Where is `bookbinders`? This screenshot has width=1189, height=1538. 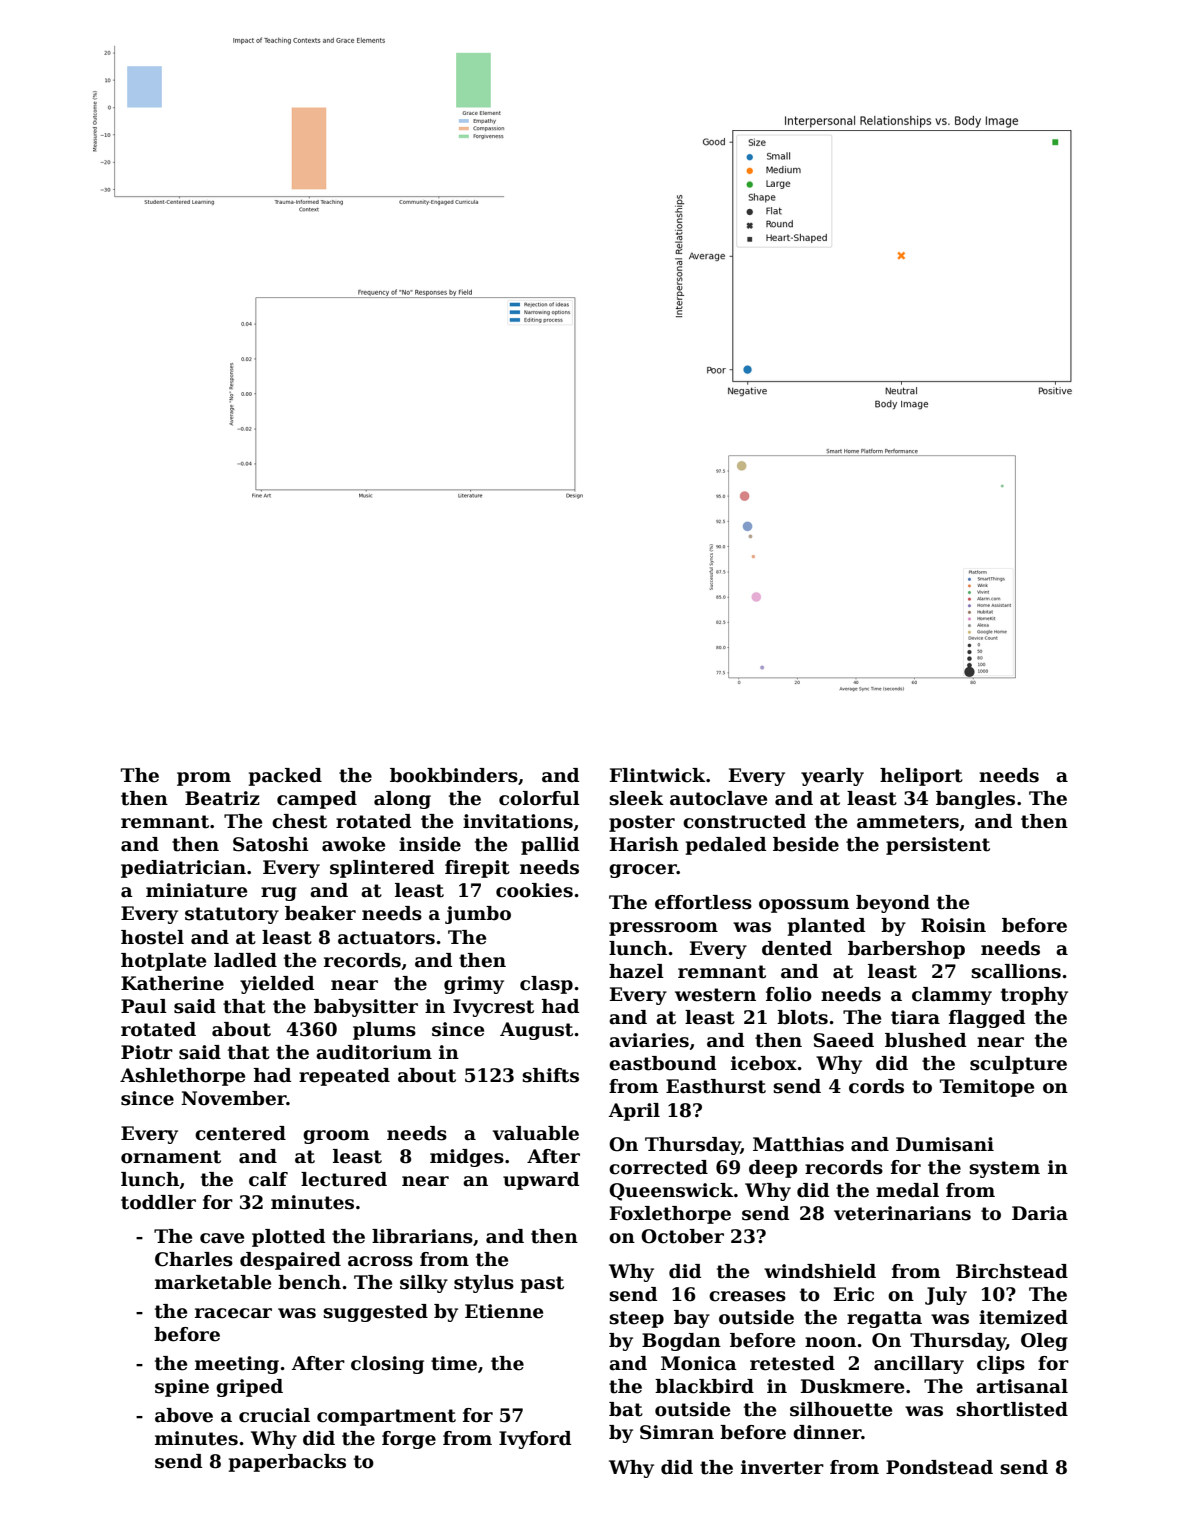 bookbinders is located at coordinates (454, 775).
